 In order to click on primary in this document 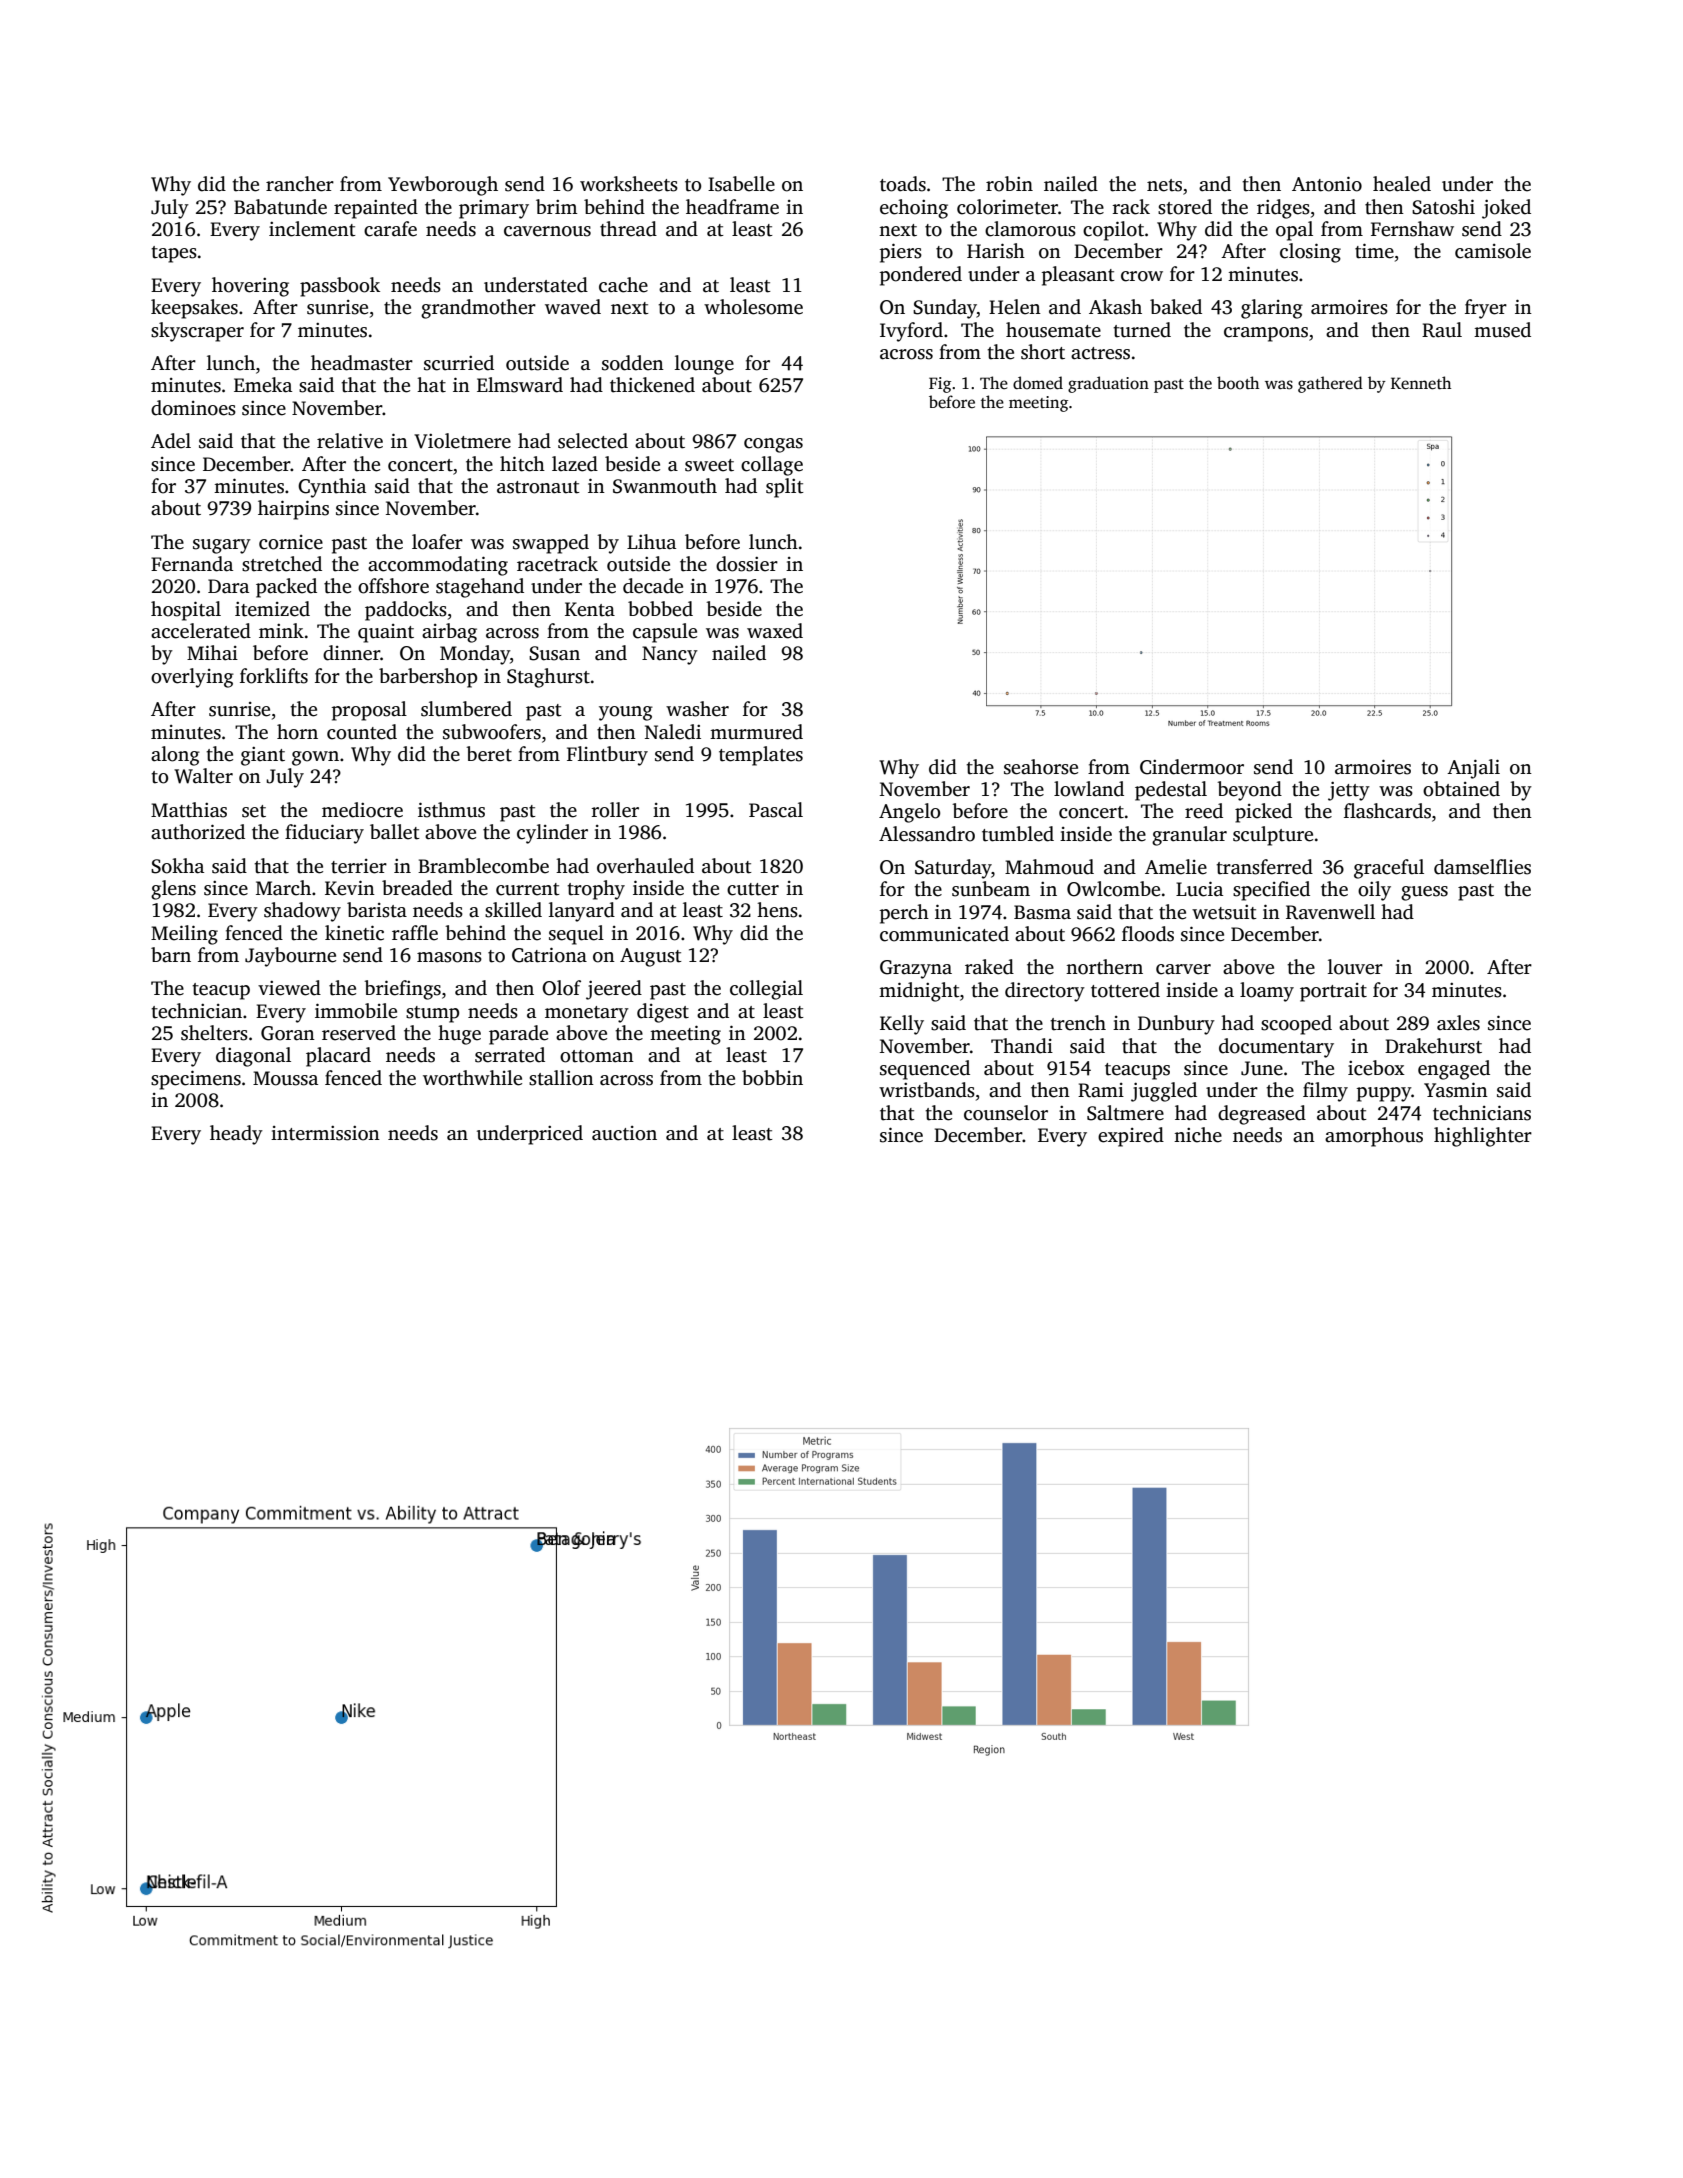, I will do `click(494, 209)`.
